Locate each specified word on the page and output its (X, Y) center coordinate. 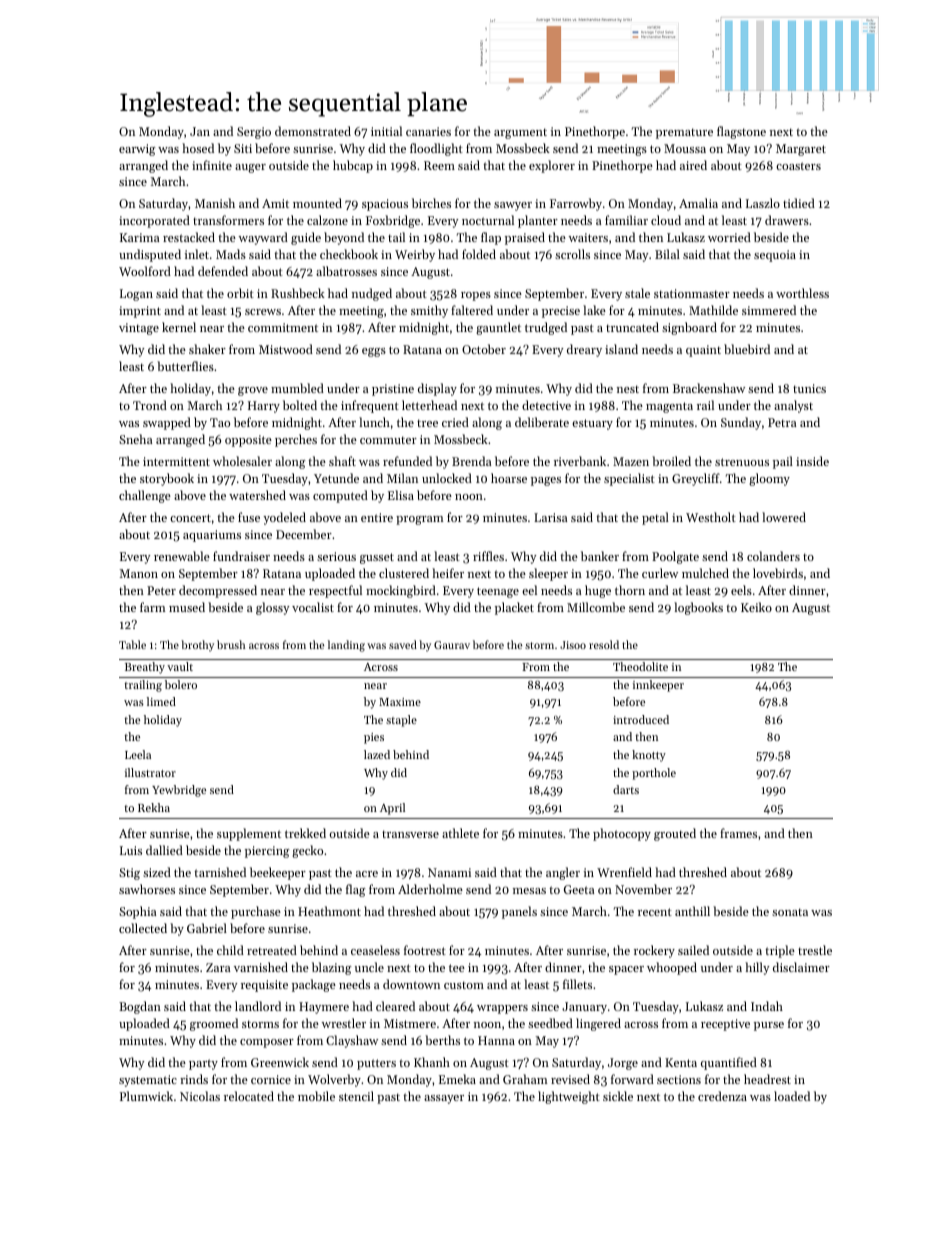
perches (296, 440)
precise (561, 312)
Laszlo (763, 203)
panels (519, 912)
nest (628, 389)
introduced (641, 719)
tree (427, 423)
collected (143, 928)
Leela (138, 754)
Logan (136, 295)
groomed (214, 1024)
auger (250, 168)
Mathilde (713, 310)
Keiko (756, 607)
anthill (692, 911)
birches (431, 203)
